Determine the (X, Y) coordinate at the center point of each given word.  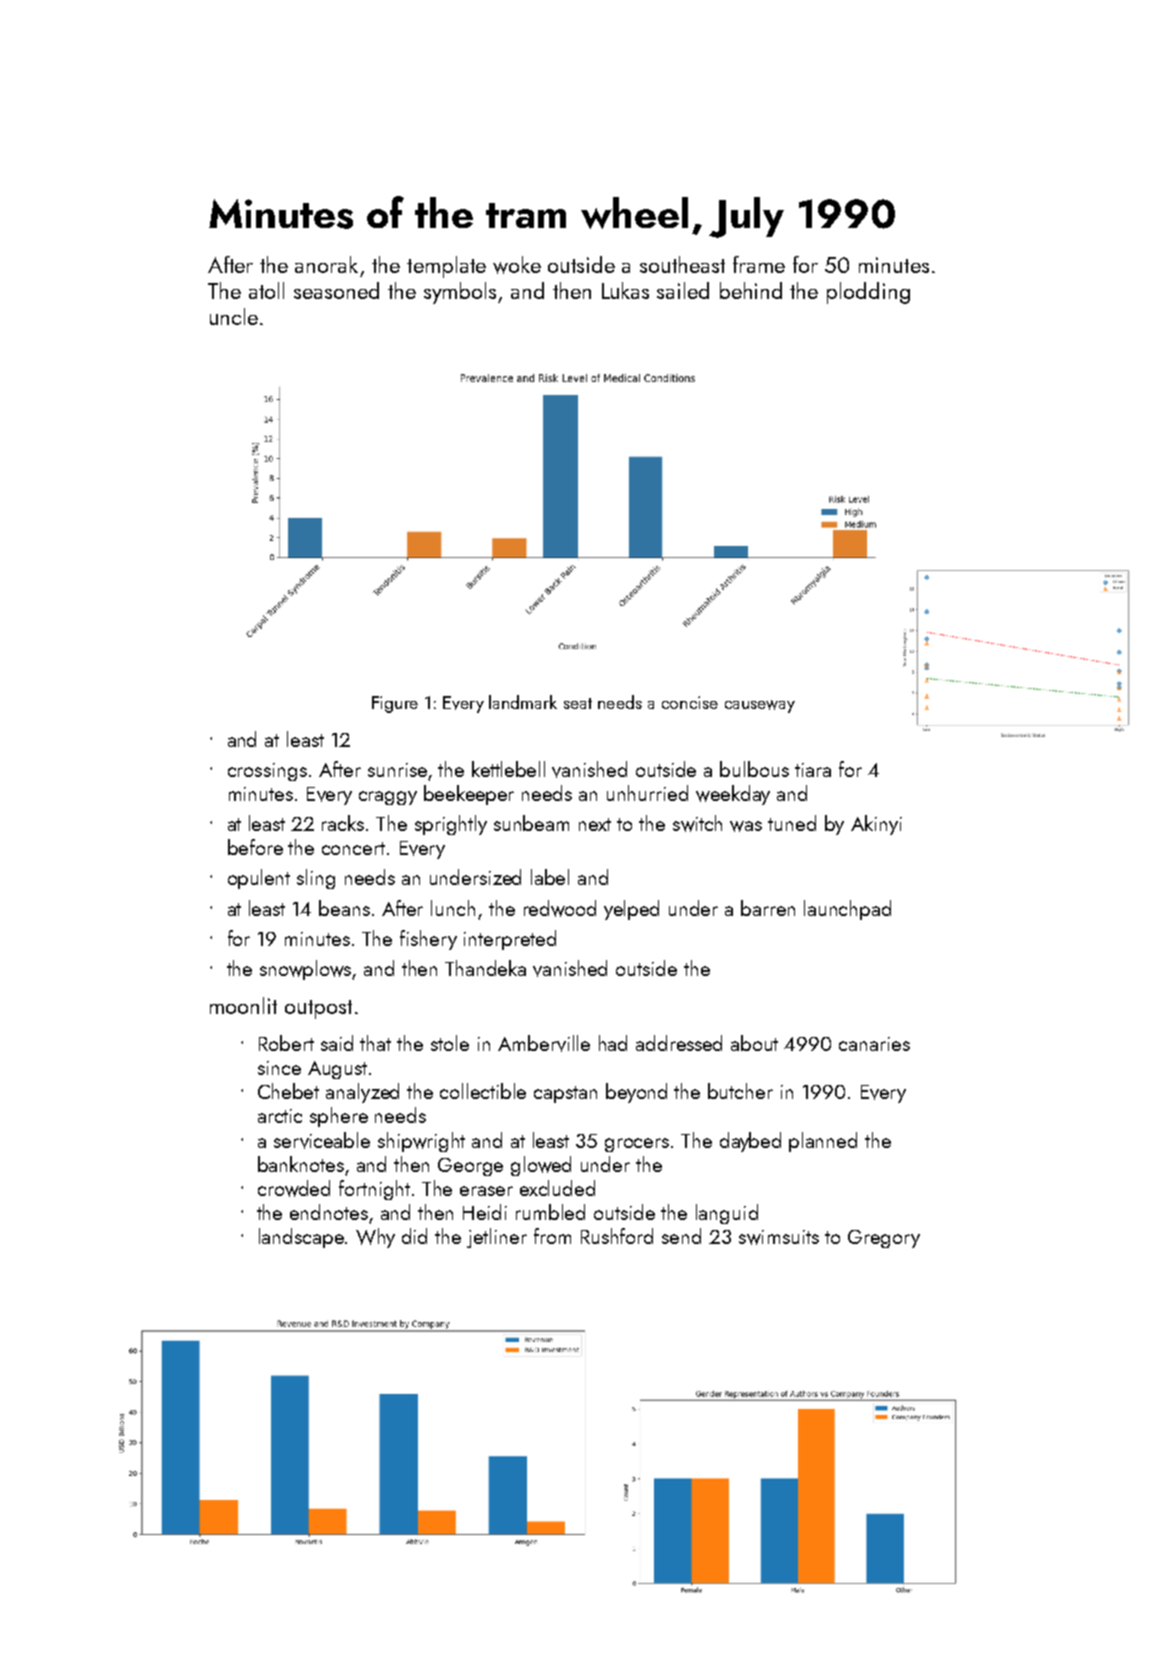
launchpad (847, 910)
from (552, 1236)
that (375, 1043)
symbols (460, 293)
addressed (679, 1043)
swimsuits (779, 1237)
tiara (813, 770)
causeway (760, 706)
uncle (234, 316)
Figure (395, 704)
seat (578, 703)
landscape (301, 1238)
